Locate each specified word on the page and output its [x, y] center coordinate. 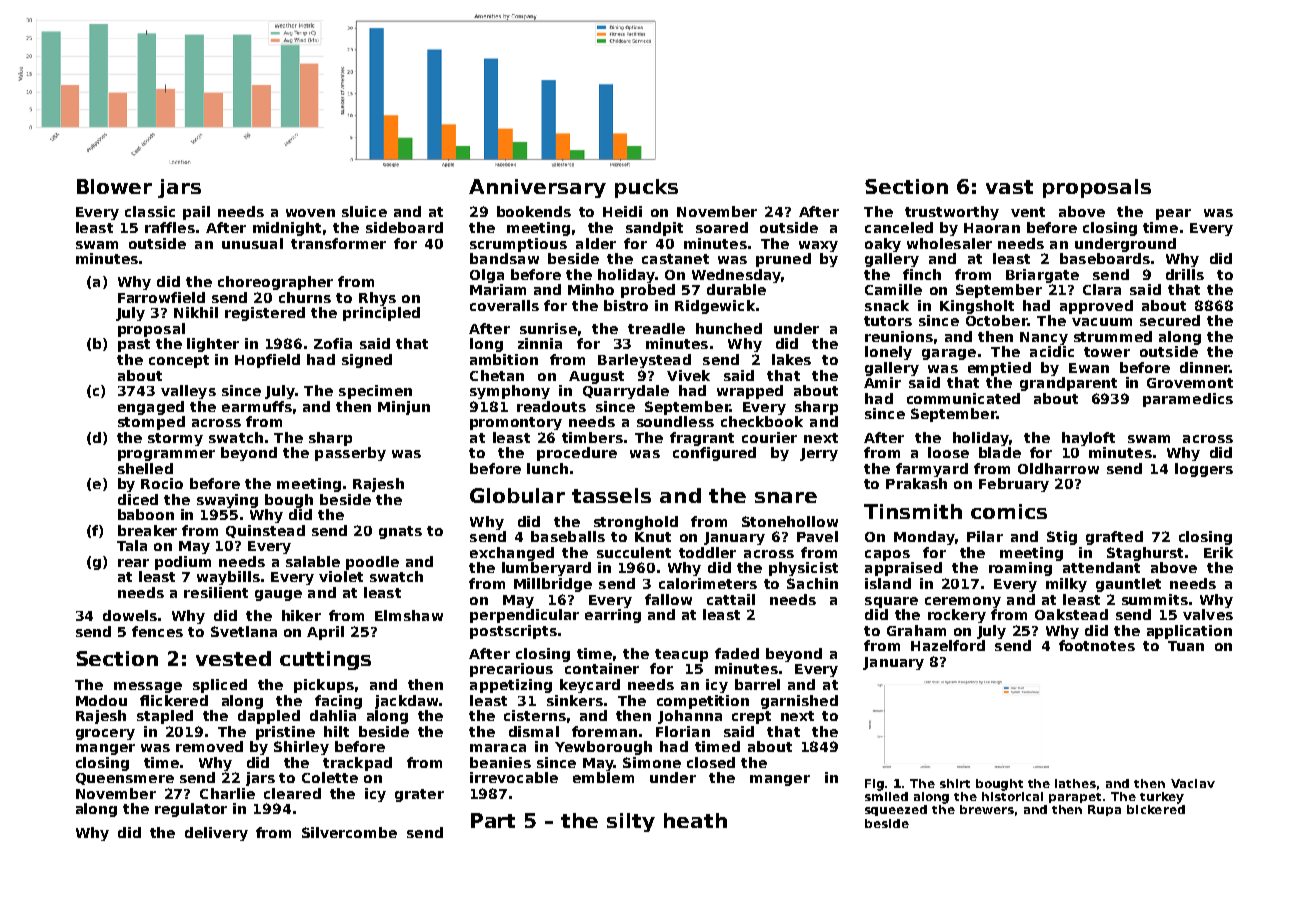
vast [1009, 187]
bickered [1156, 809]
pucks [646, 188]
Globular [517, 495]
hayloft [1088, 439]
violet [341, 576]
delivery [216, 834]
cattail [731, 599]
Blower [114, 186]
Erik [1218, 552]
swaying [227, 501]
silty [631, 822]
